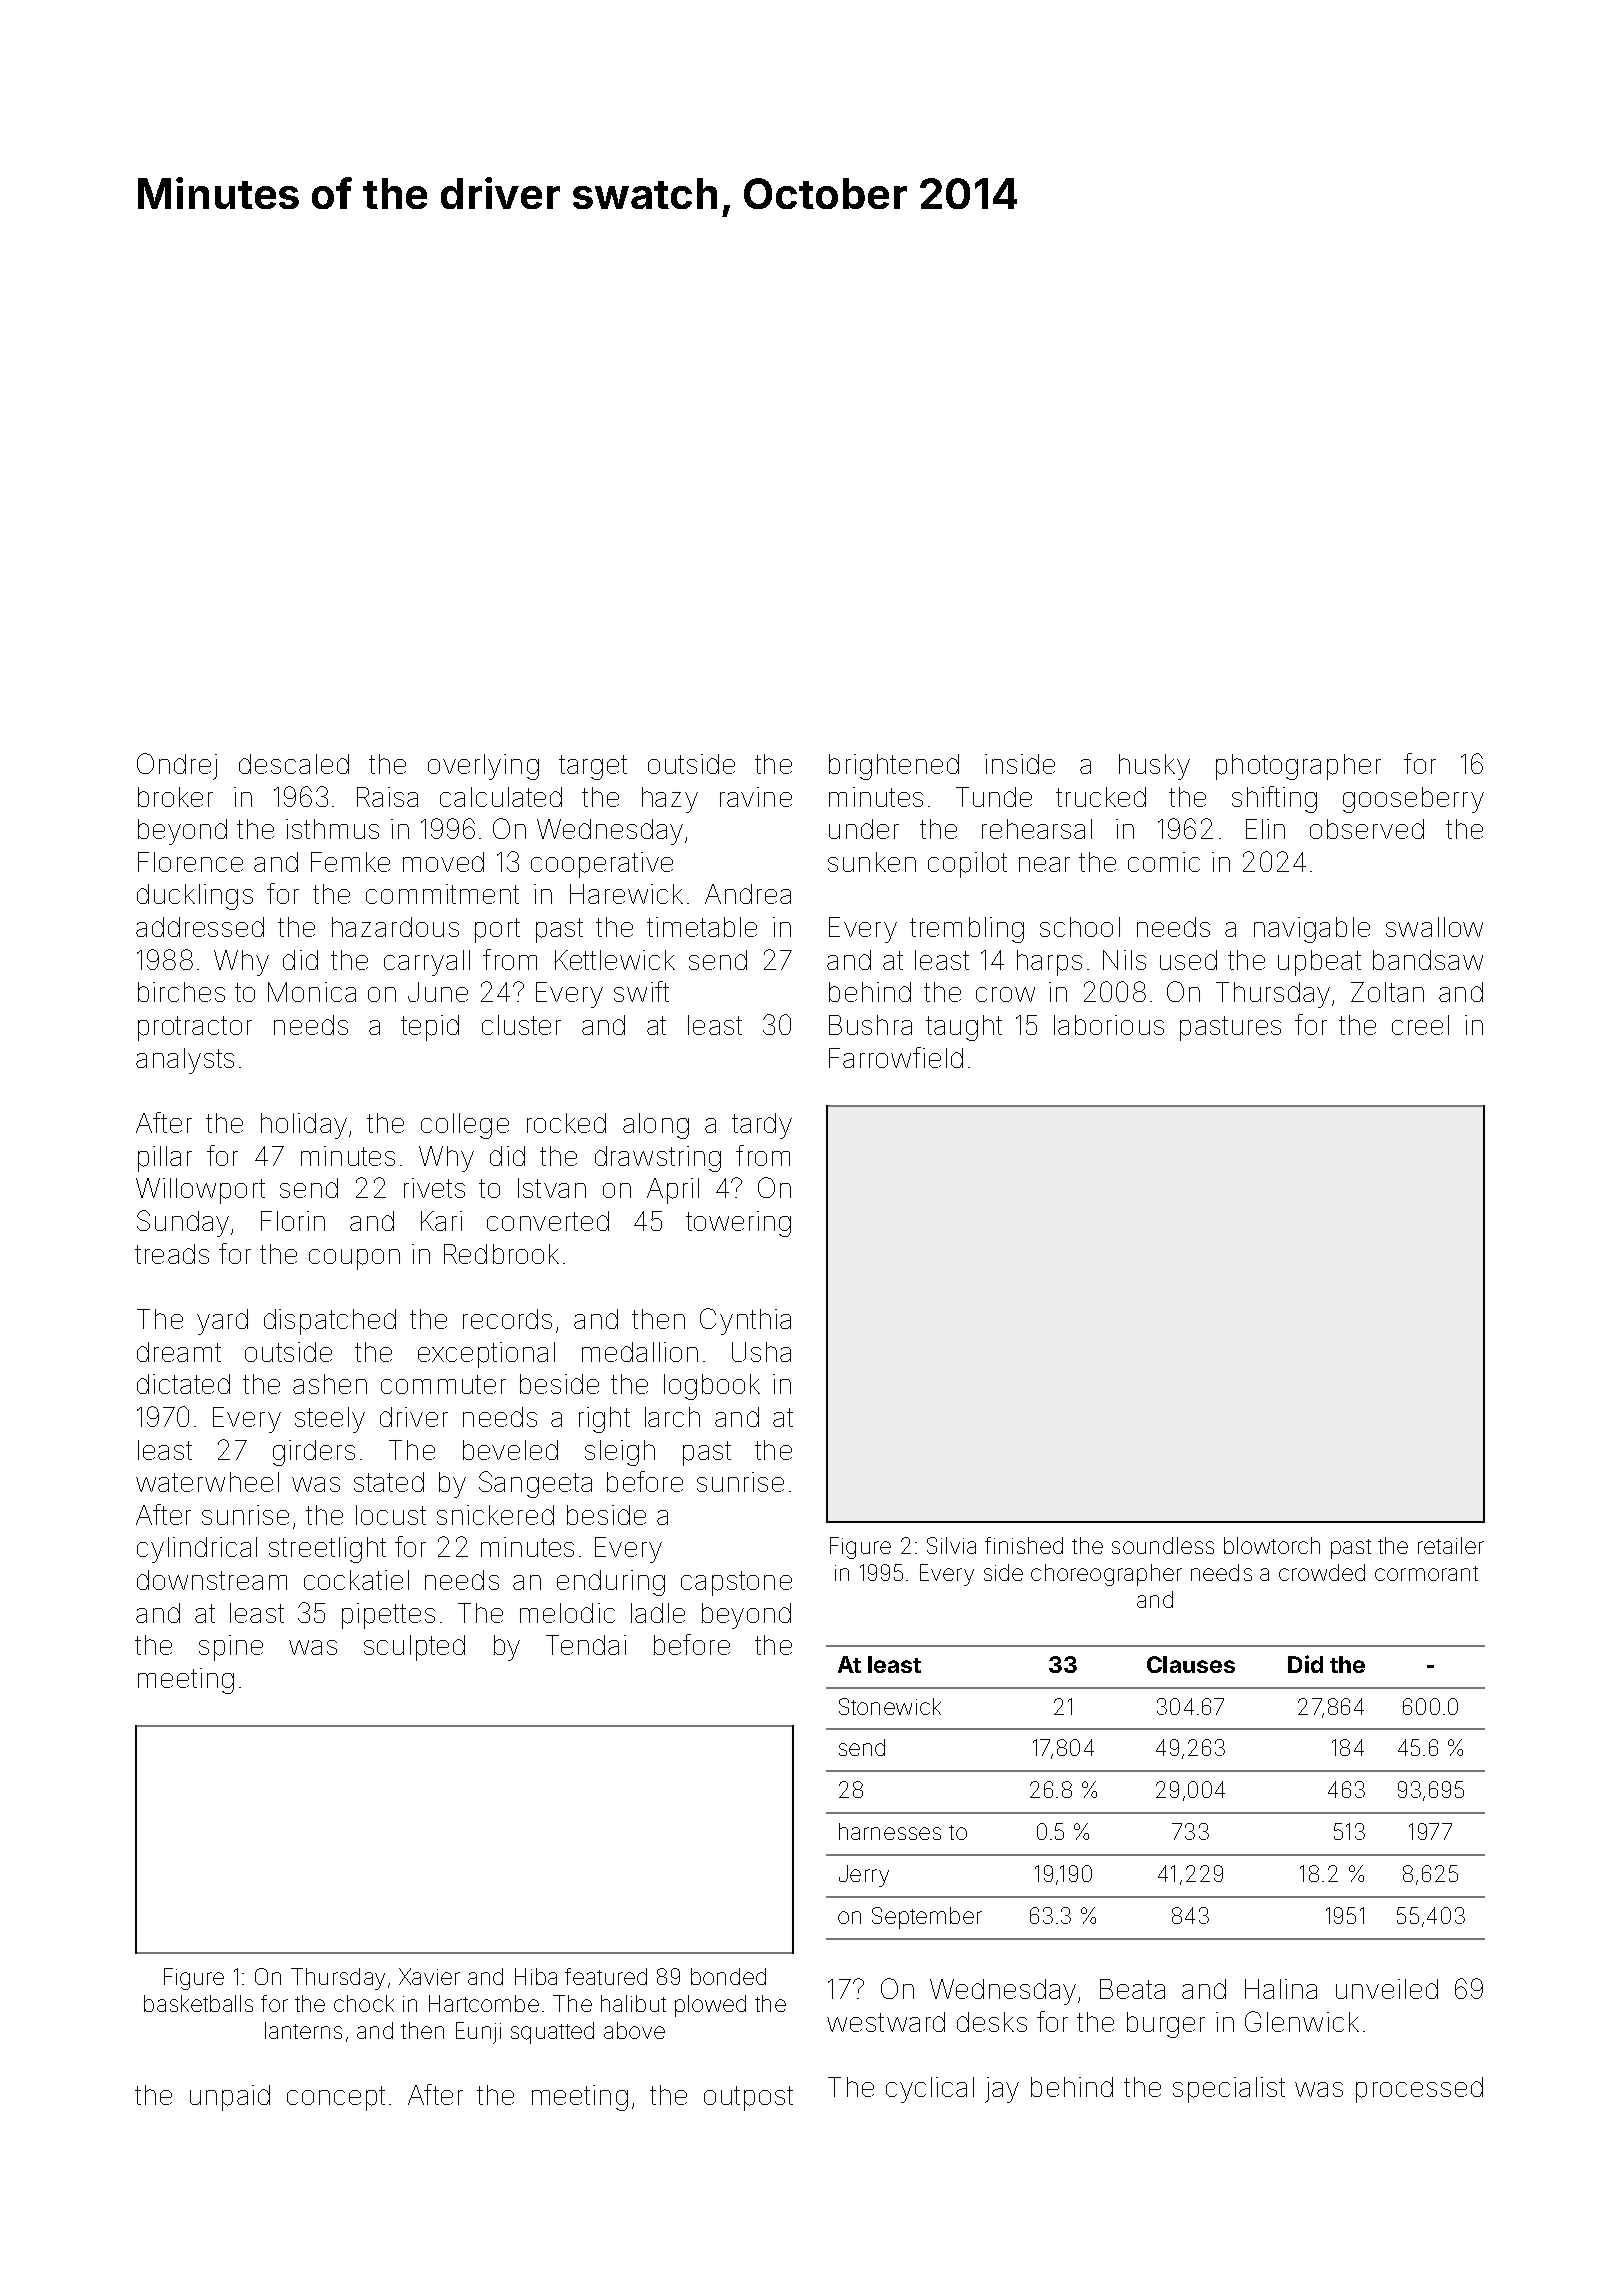 The width and height of the document is (1620, 2292). I want to click on Xavier, so click(429, 1976).
